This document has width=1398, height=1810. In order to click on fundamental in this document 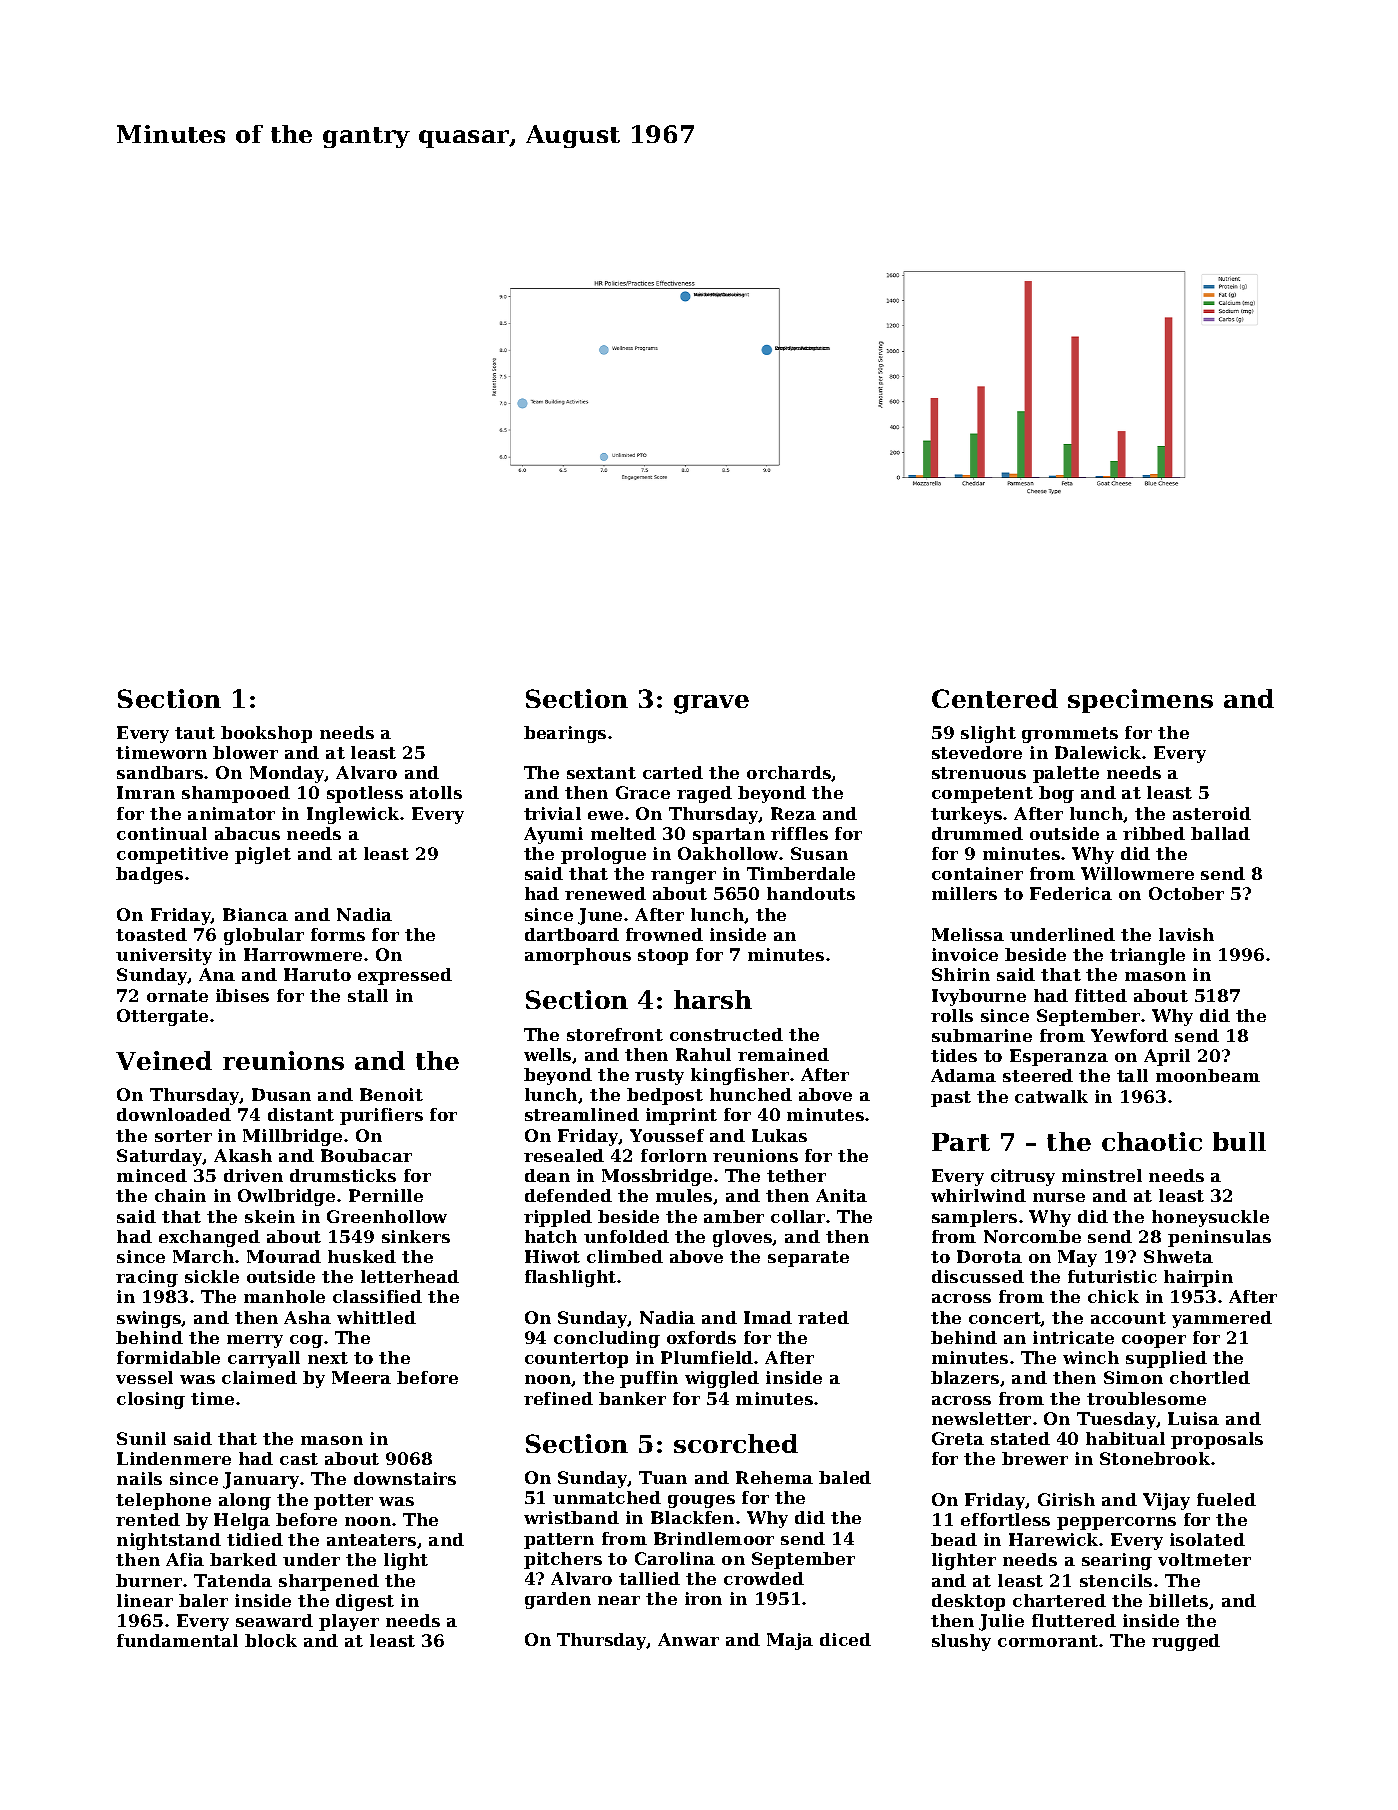, I will do `click(177, 1640)`.
